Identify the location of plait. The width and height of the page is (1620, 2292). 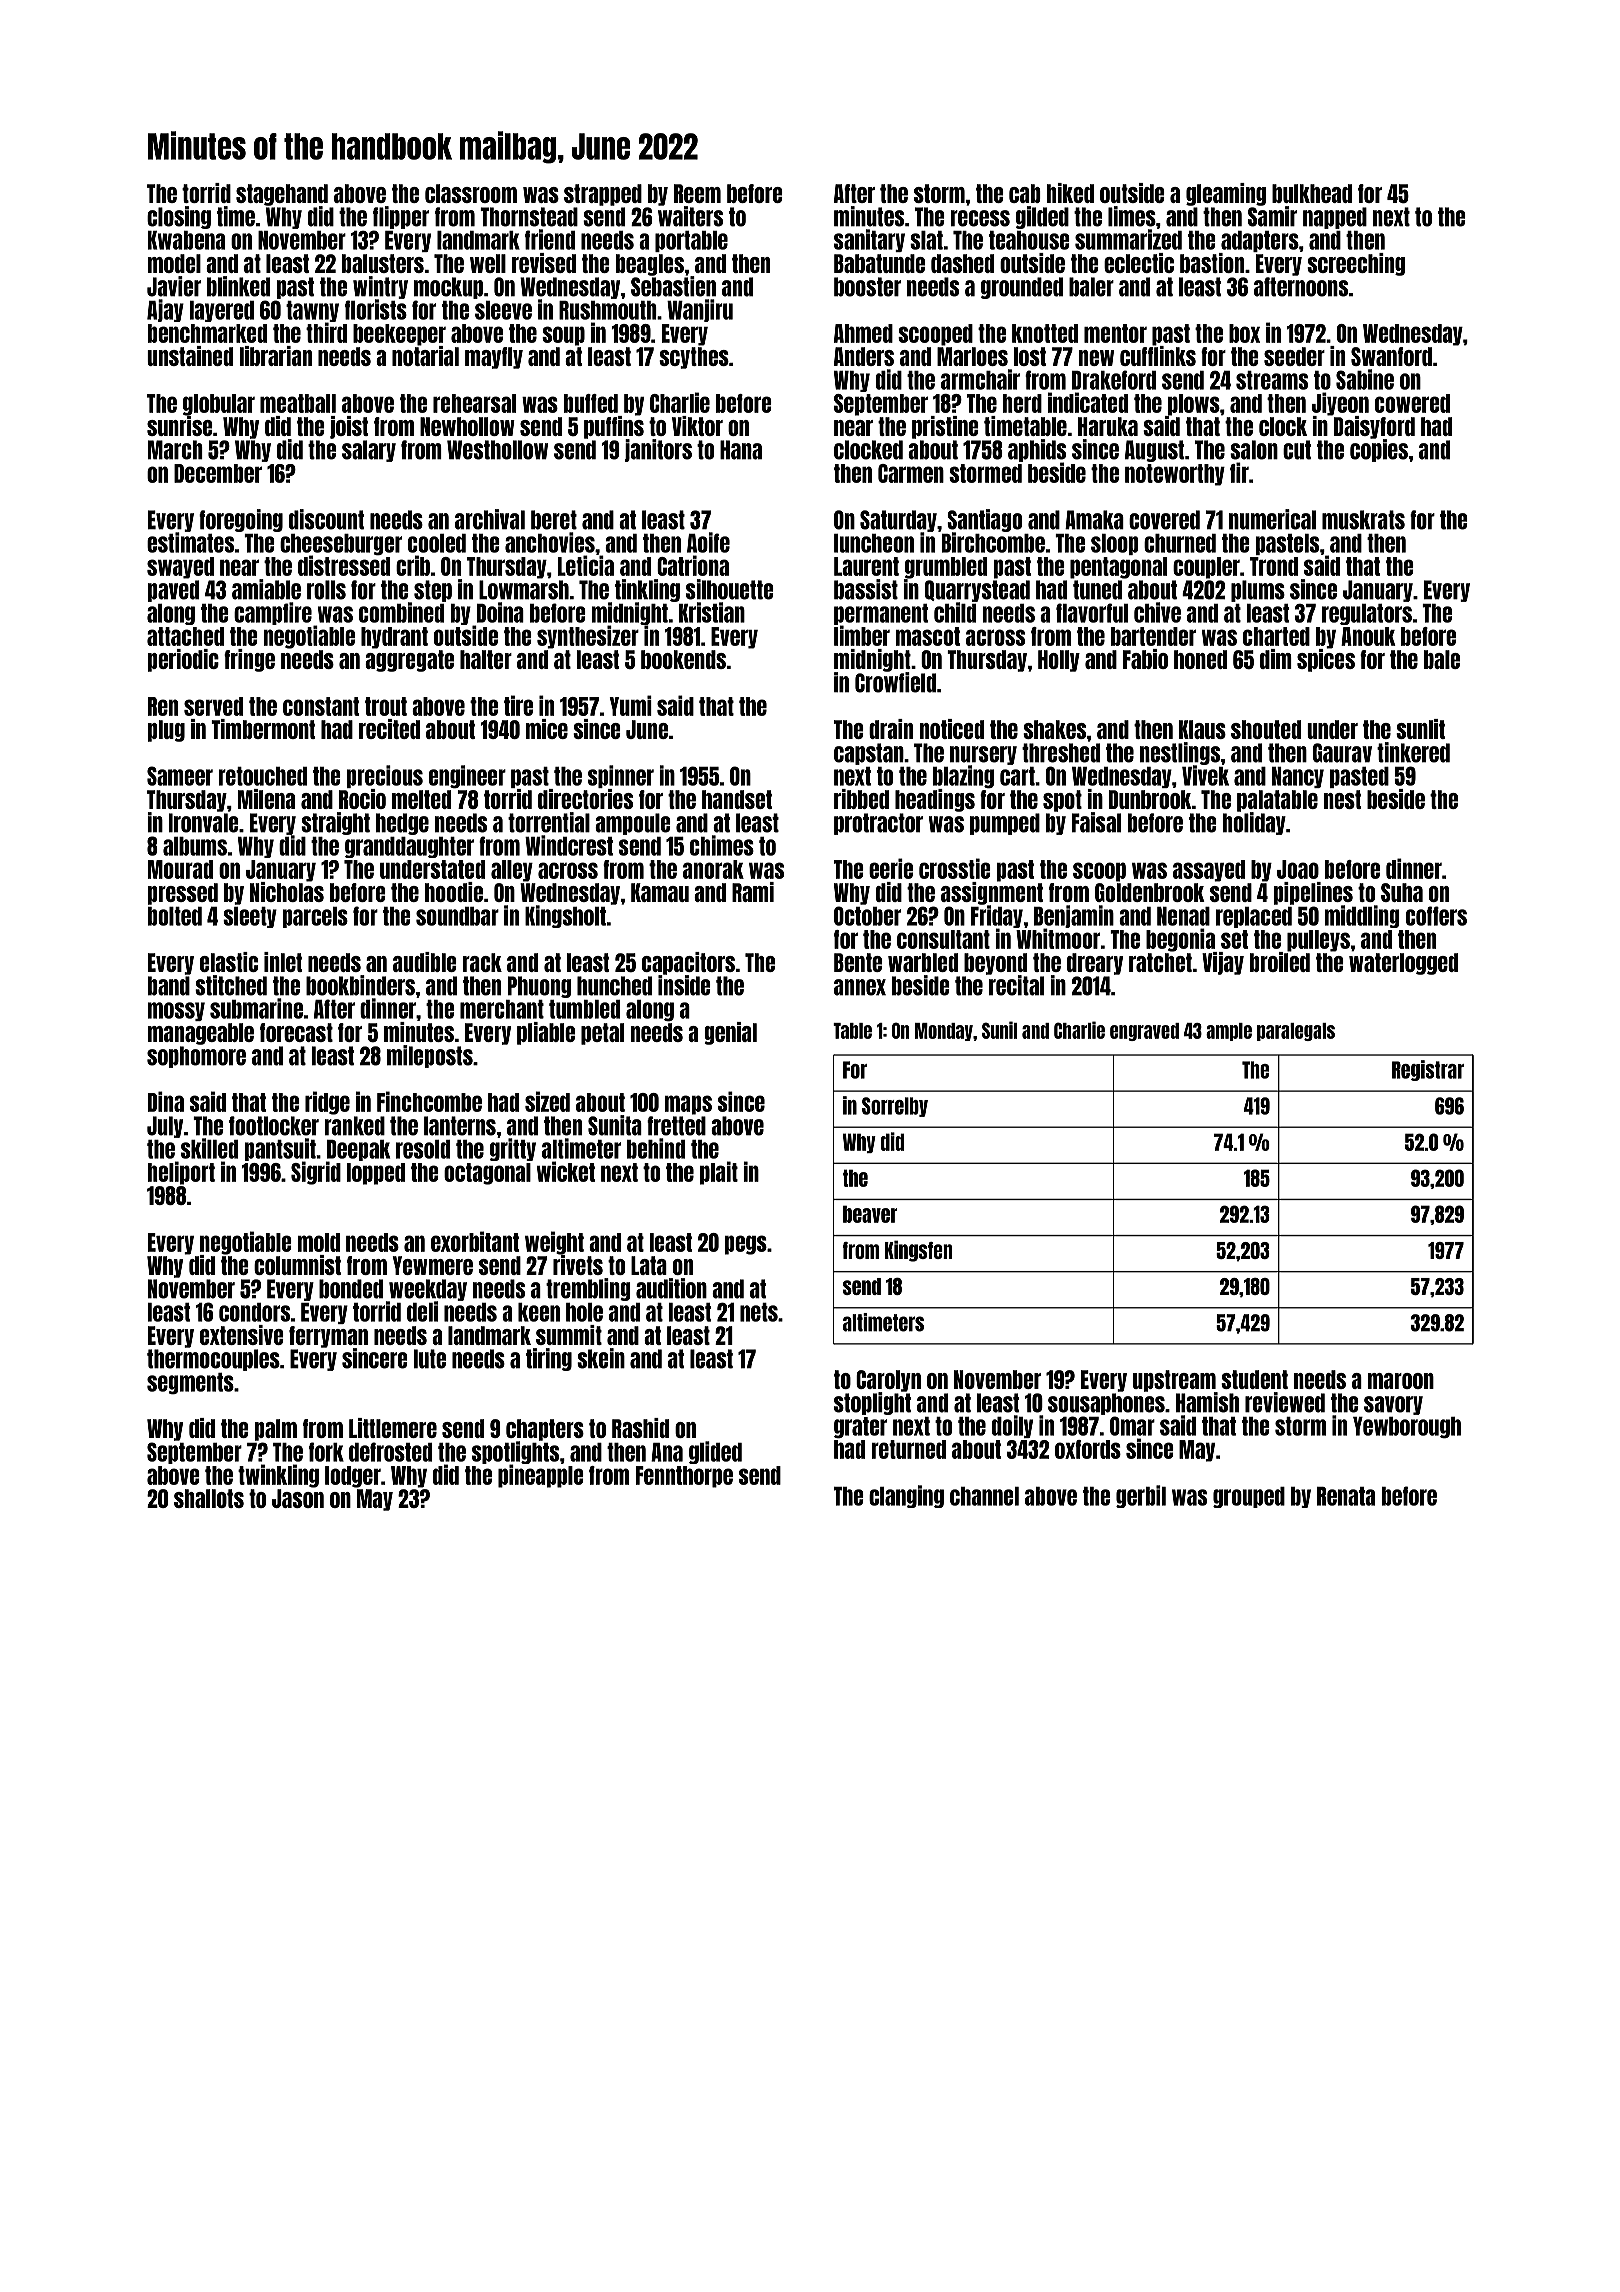
(719, 1173).
